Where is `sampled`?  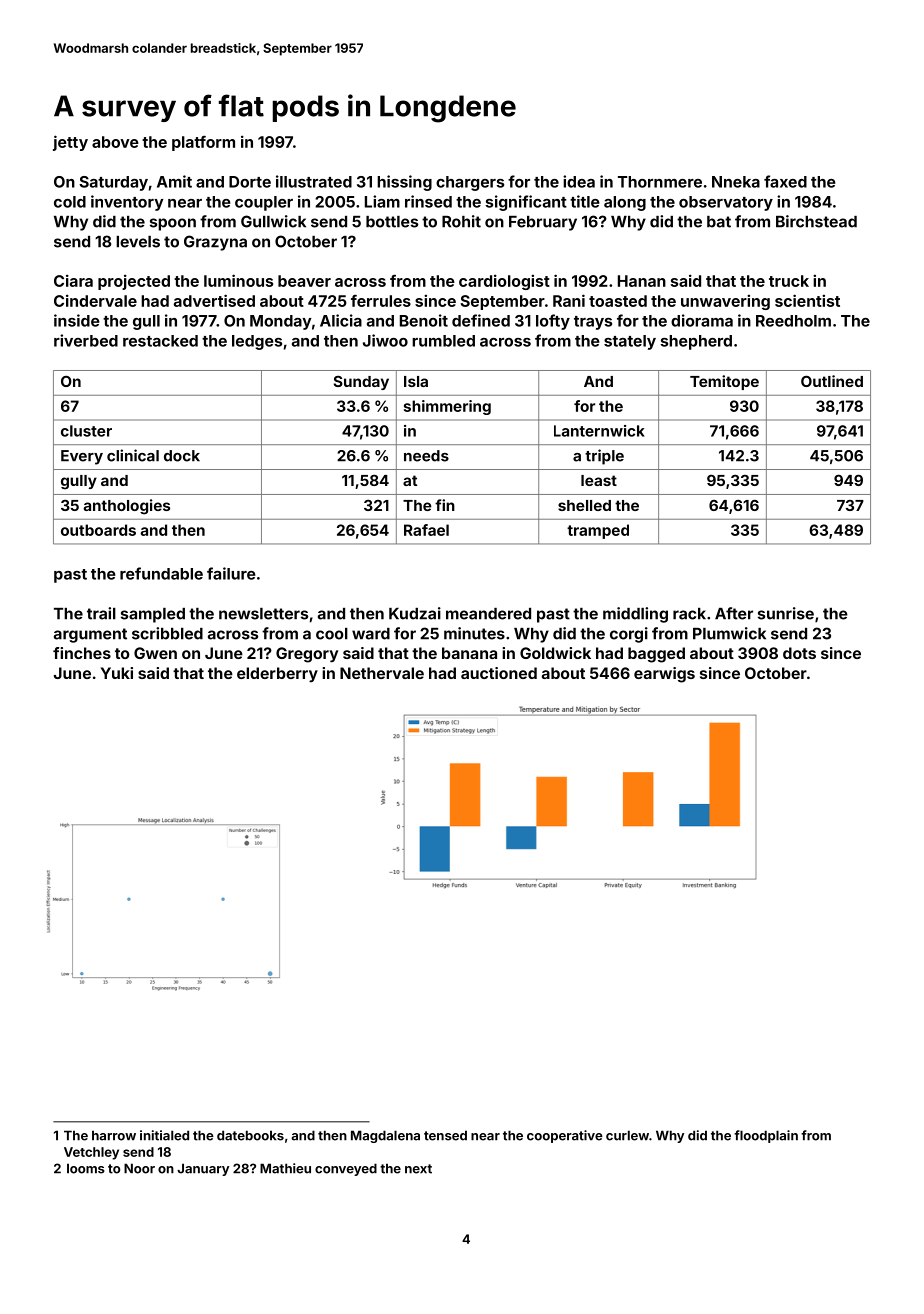 sampled is located at coordinates (153, 615).
